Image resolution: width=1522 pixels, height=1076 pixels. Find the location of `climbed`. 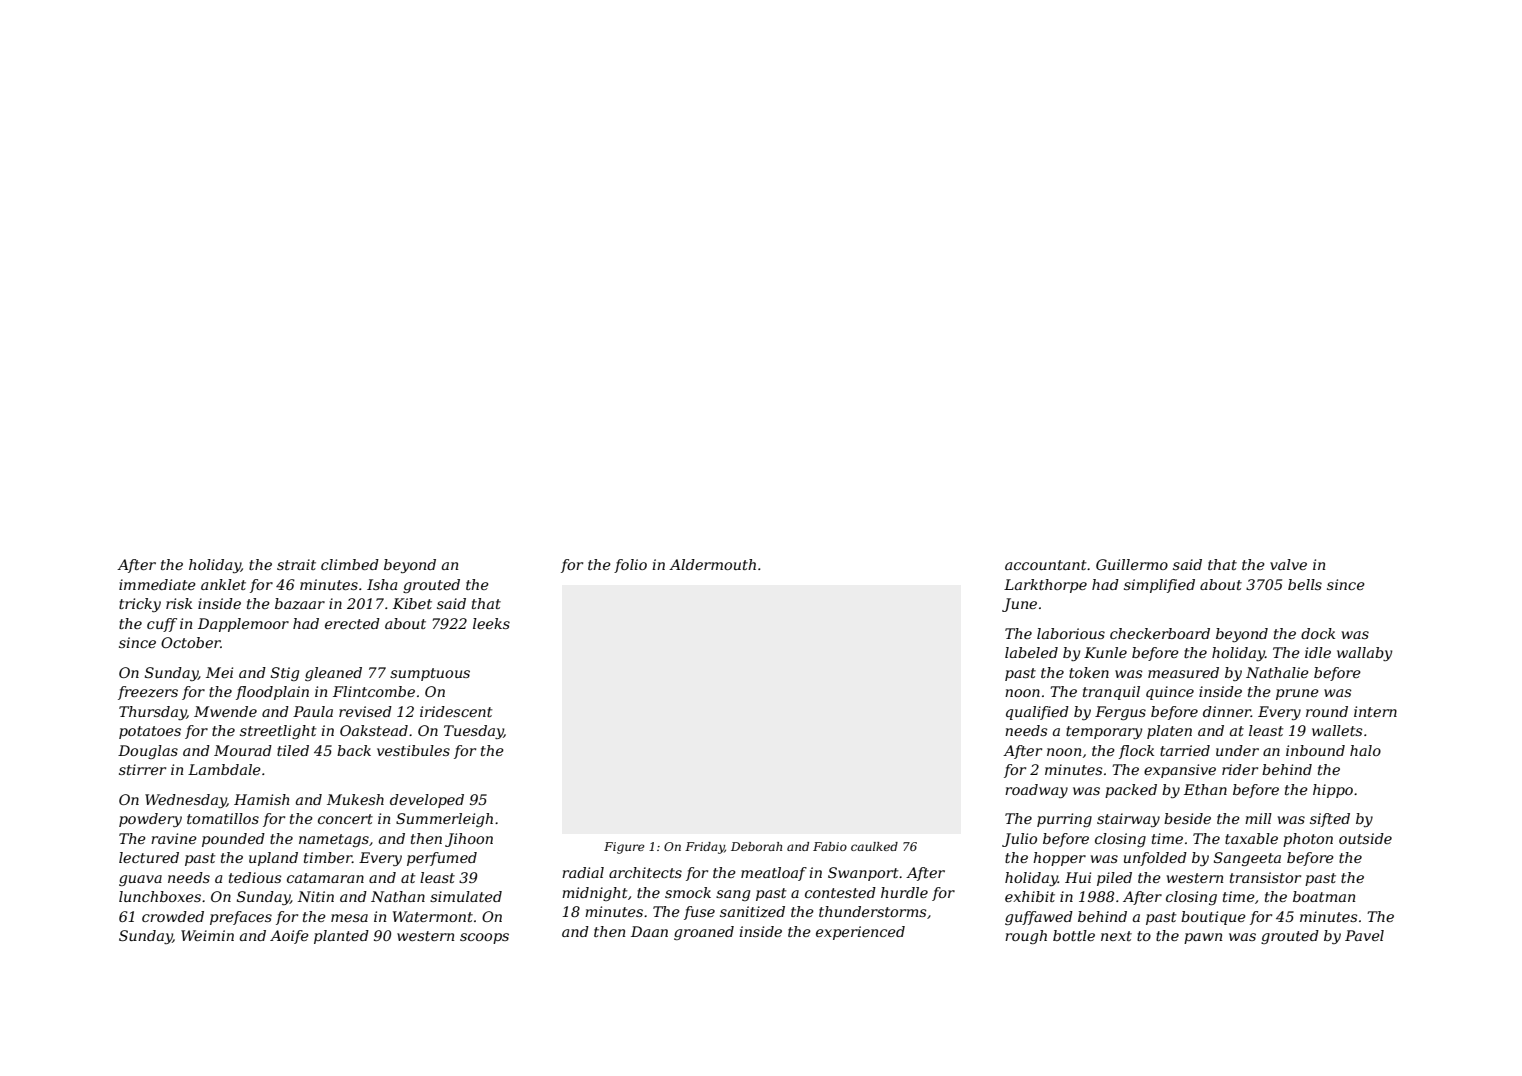

climbed is located at coordinates (350, 564).
